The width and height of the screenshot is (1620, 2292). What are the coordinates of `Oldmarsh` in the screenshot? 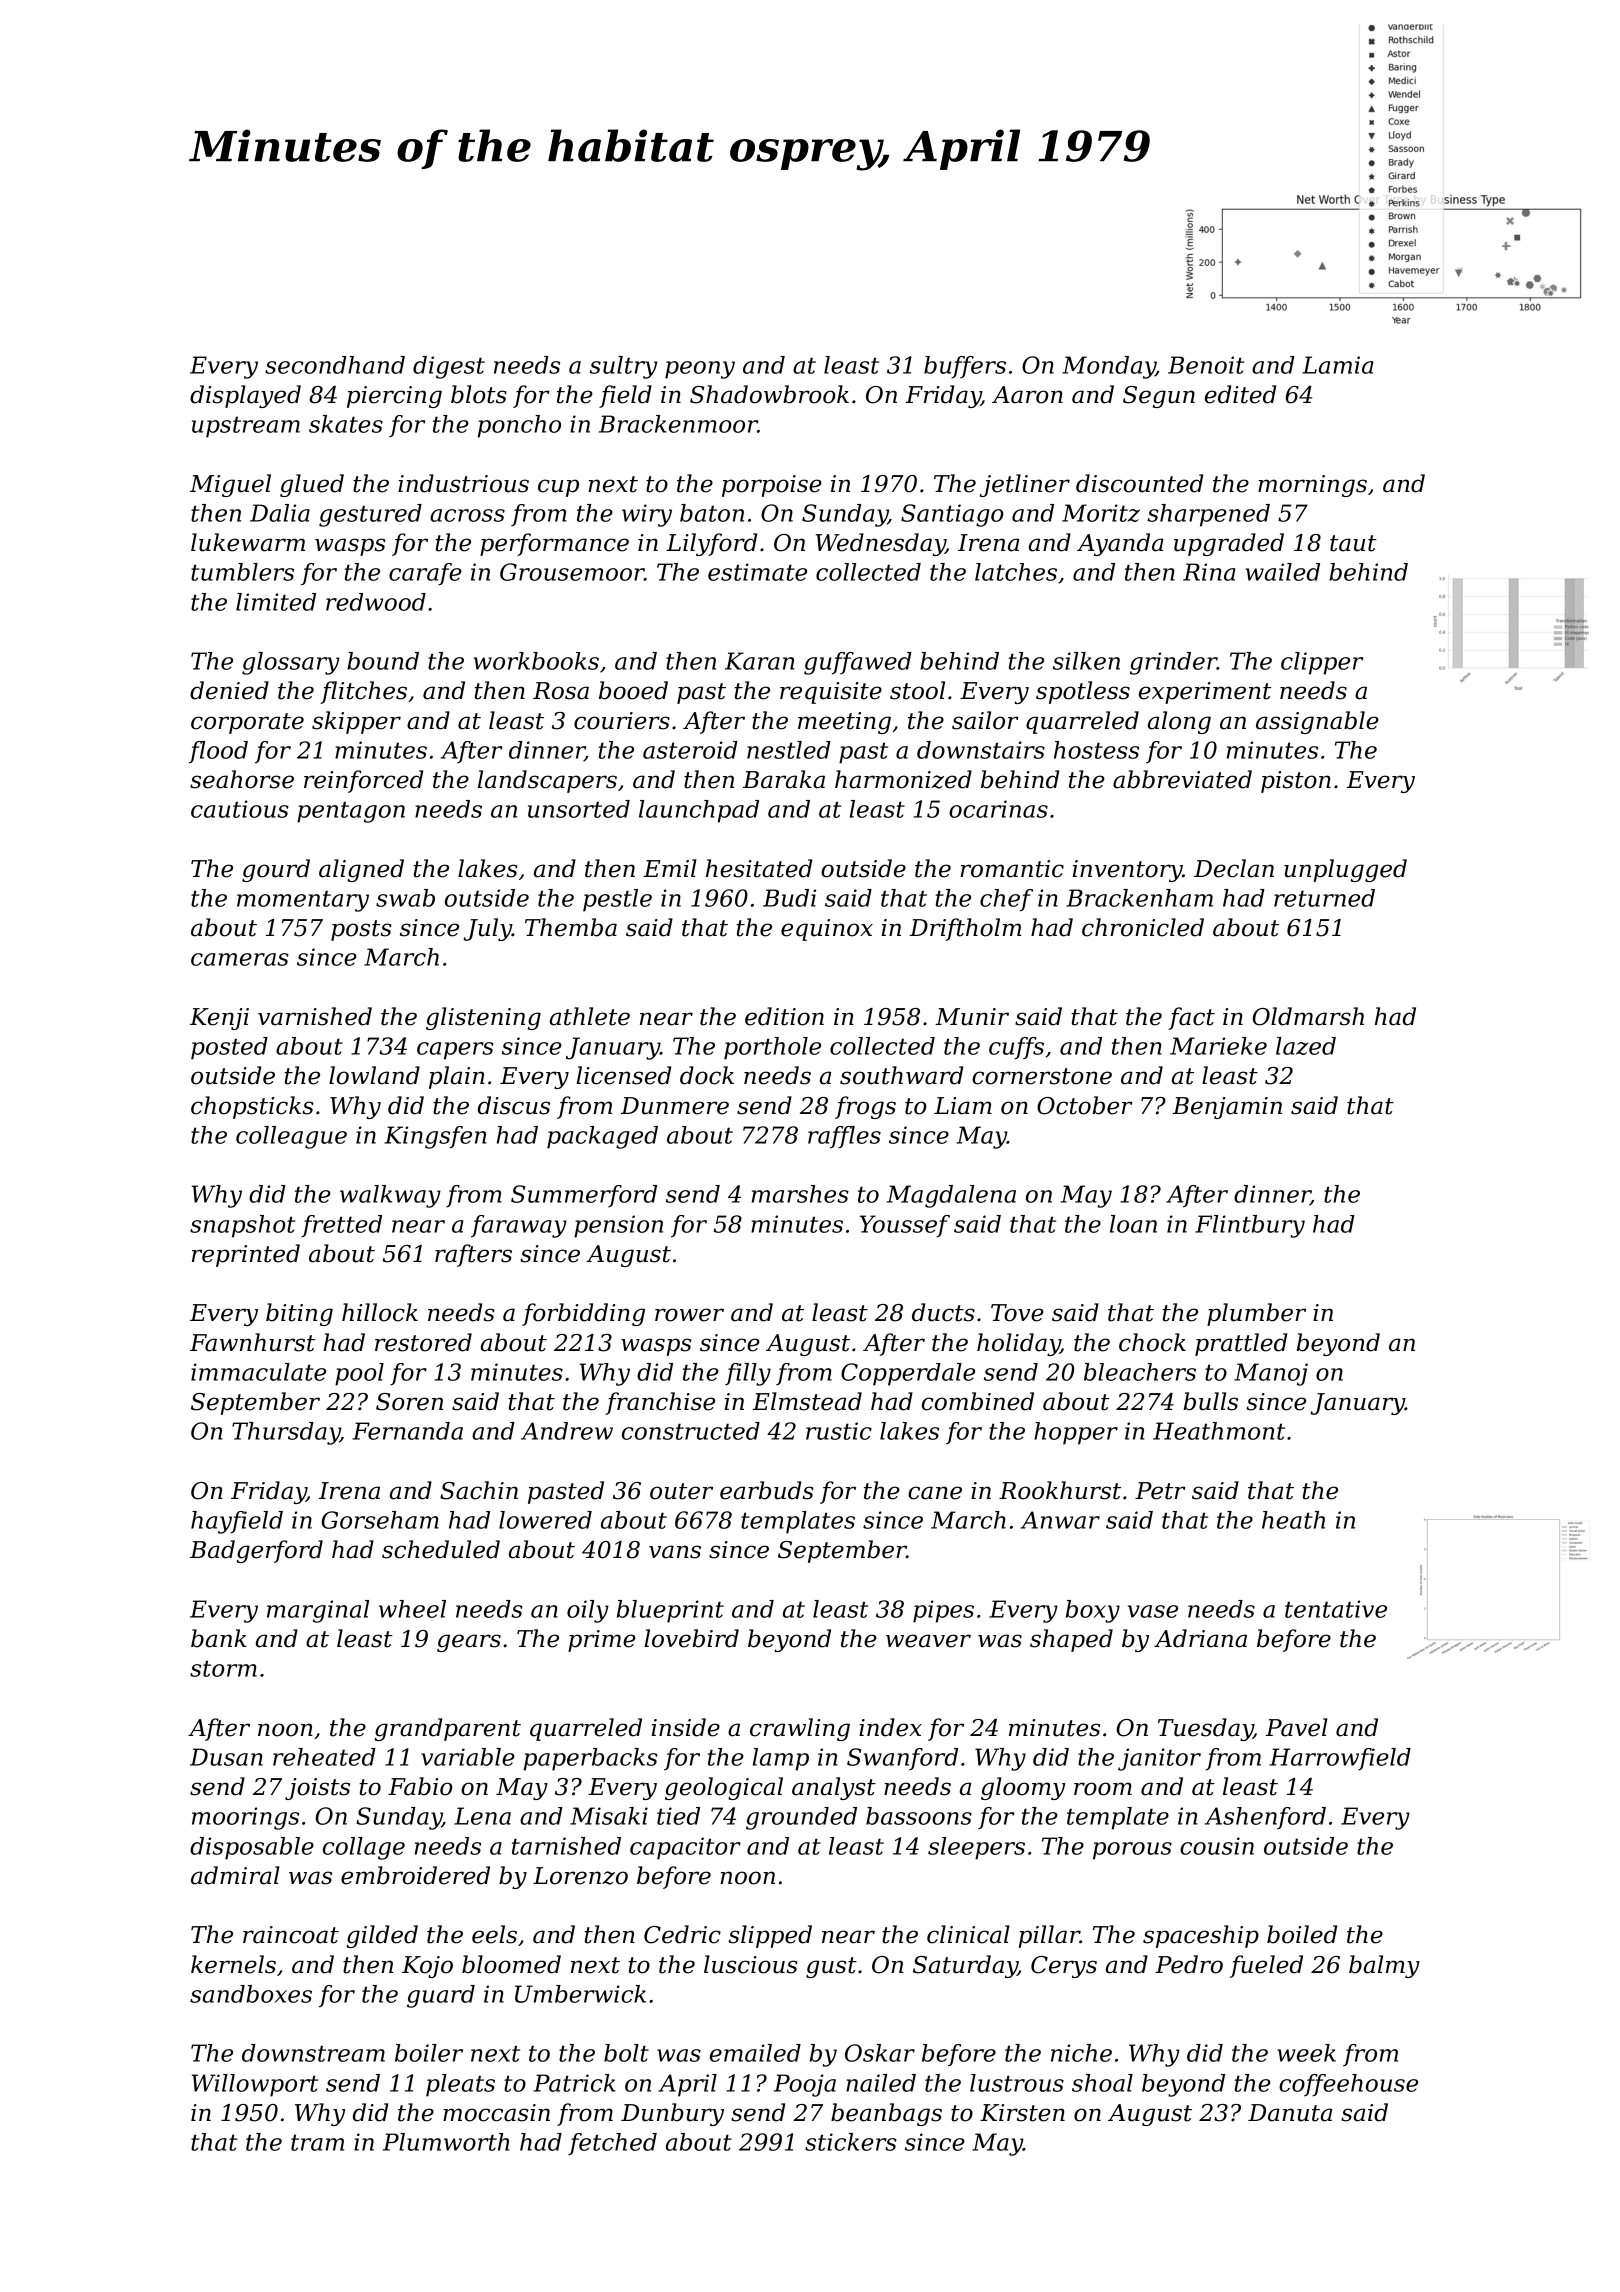 It's located at (1308, 1016).
